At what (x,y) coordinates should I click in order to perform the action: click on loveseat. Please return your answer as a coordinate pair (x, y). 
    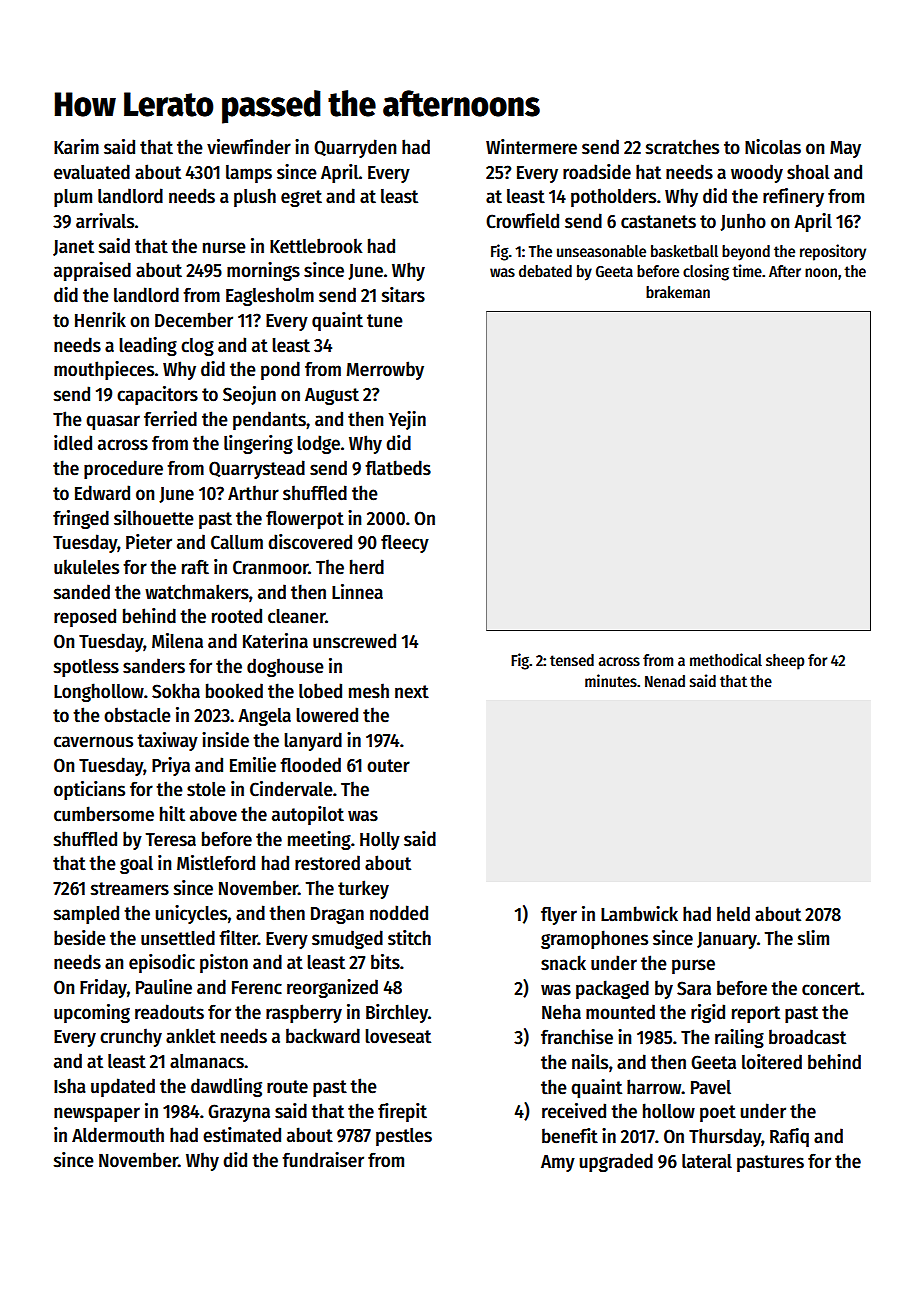
    Looking at the image, I should click on (398, 1036).
